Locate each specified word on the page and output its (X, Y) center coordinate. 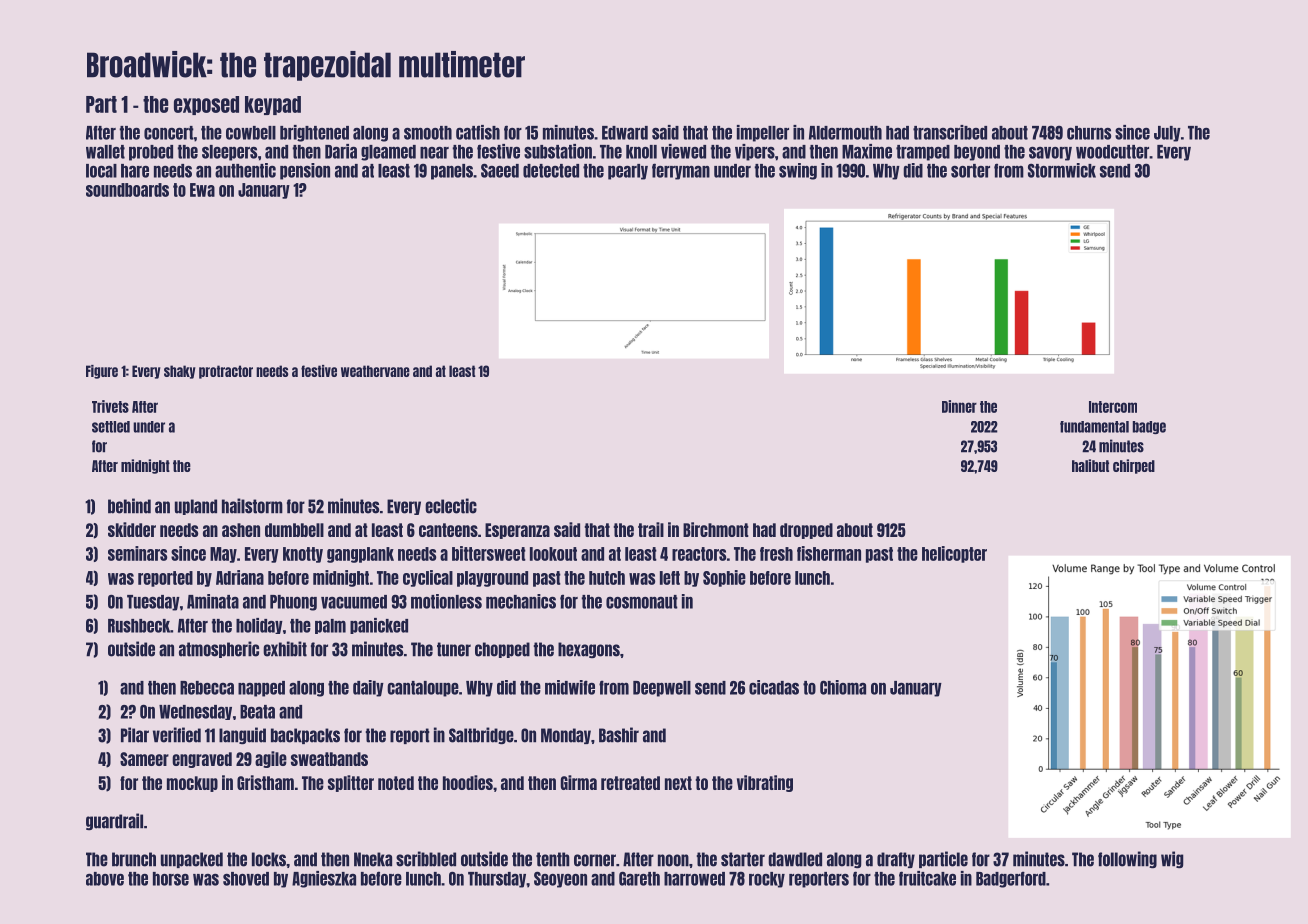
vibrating (765, 783)
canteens (448, 530)
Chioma (843, 687)
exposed (206, 105)
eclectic (451, 506)
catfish (478, 132)
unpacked (192, 860)
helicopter (954, 554)
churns (1089, 133)
